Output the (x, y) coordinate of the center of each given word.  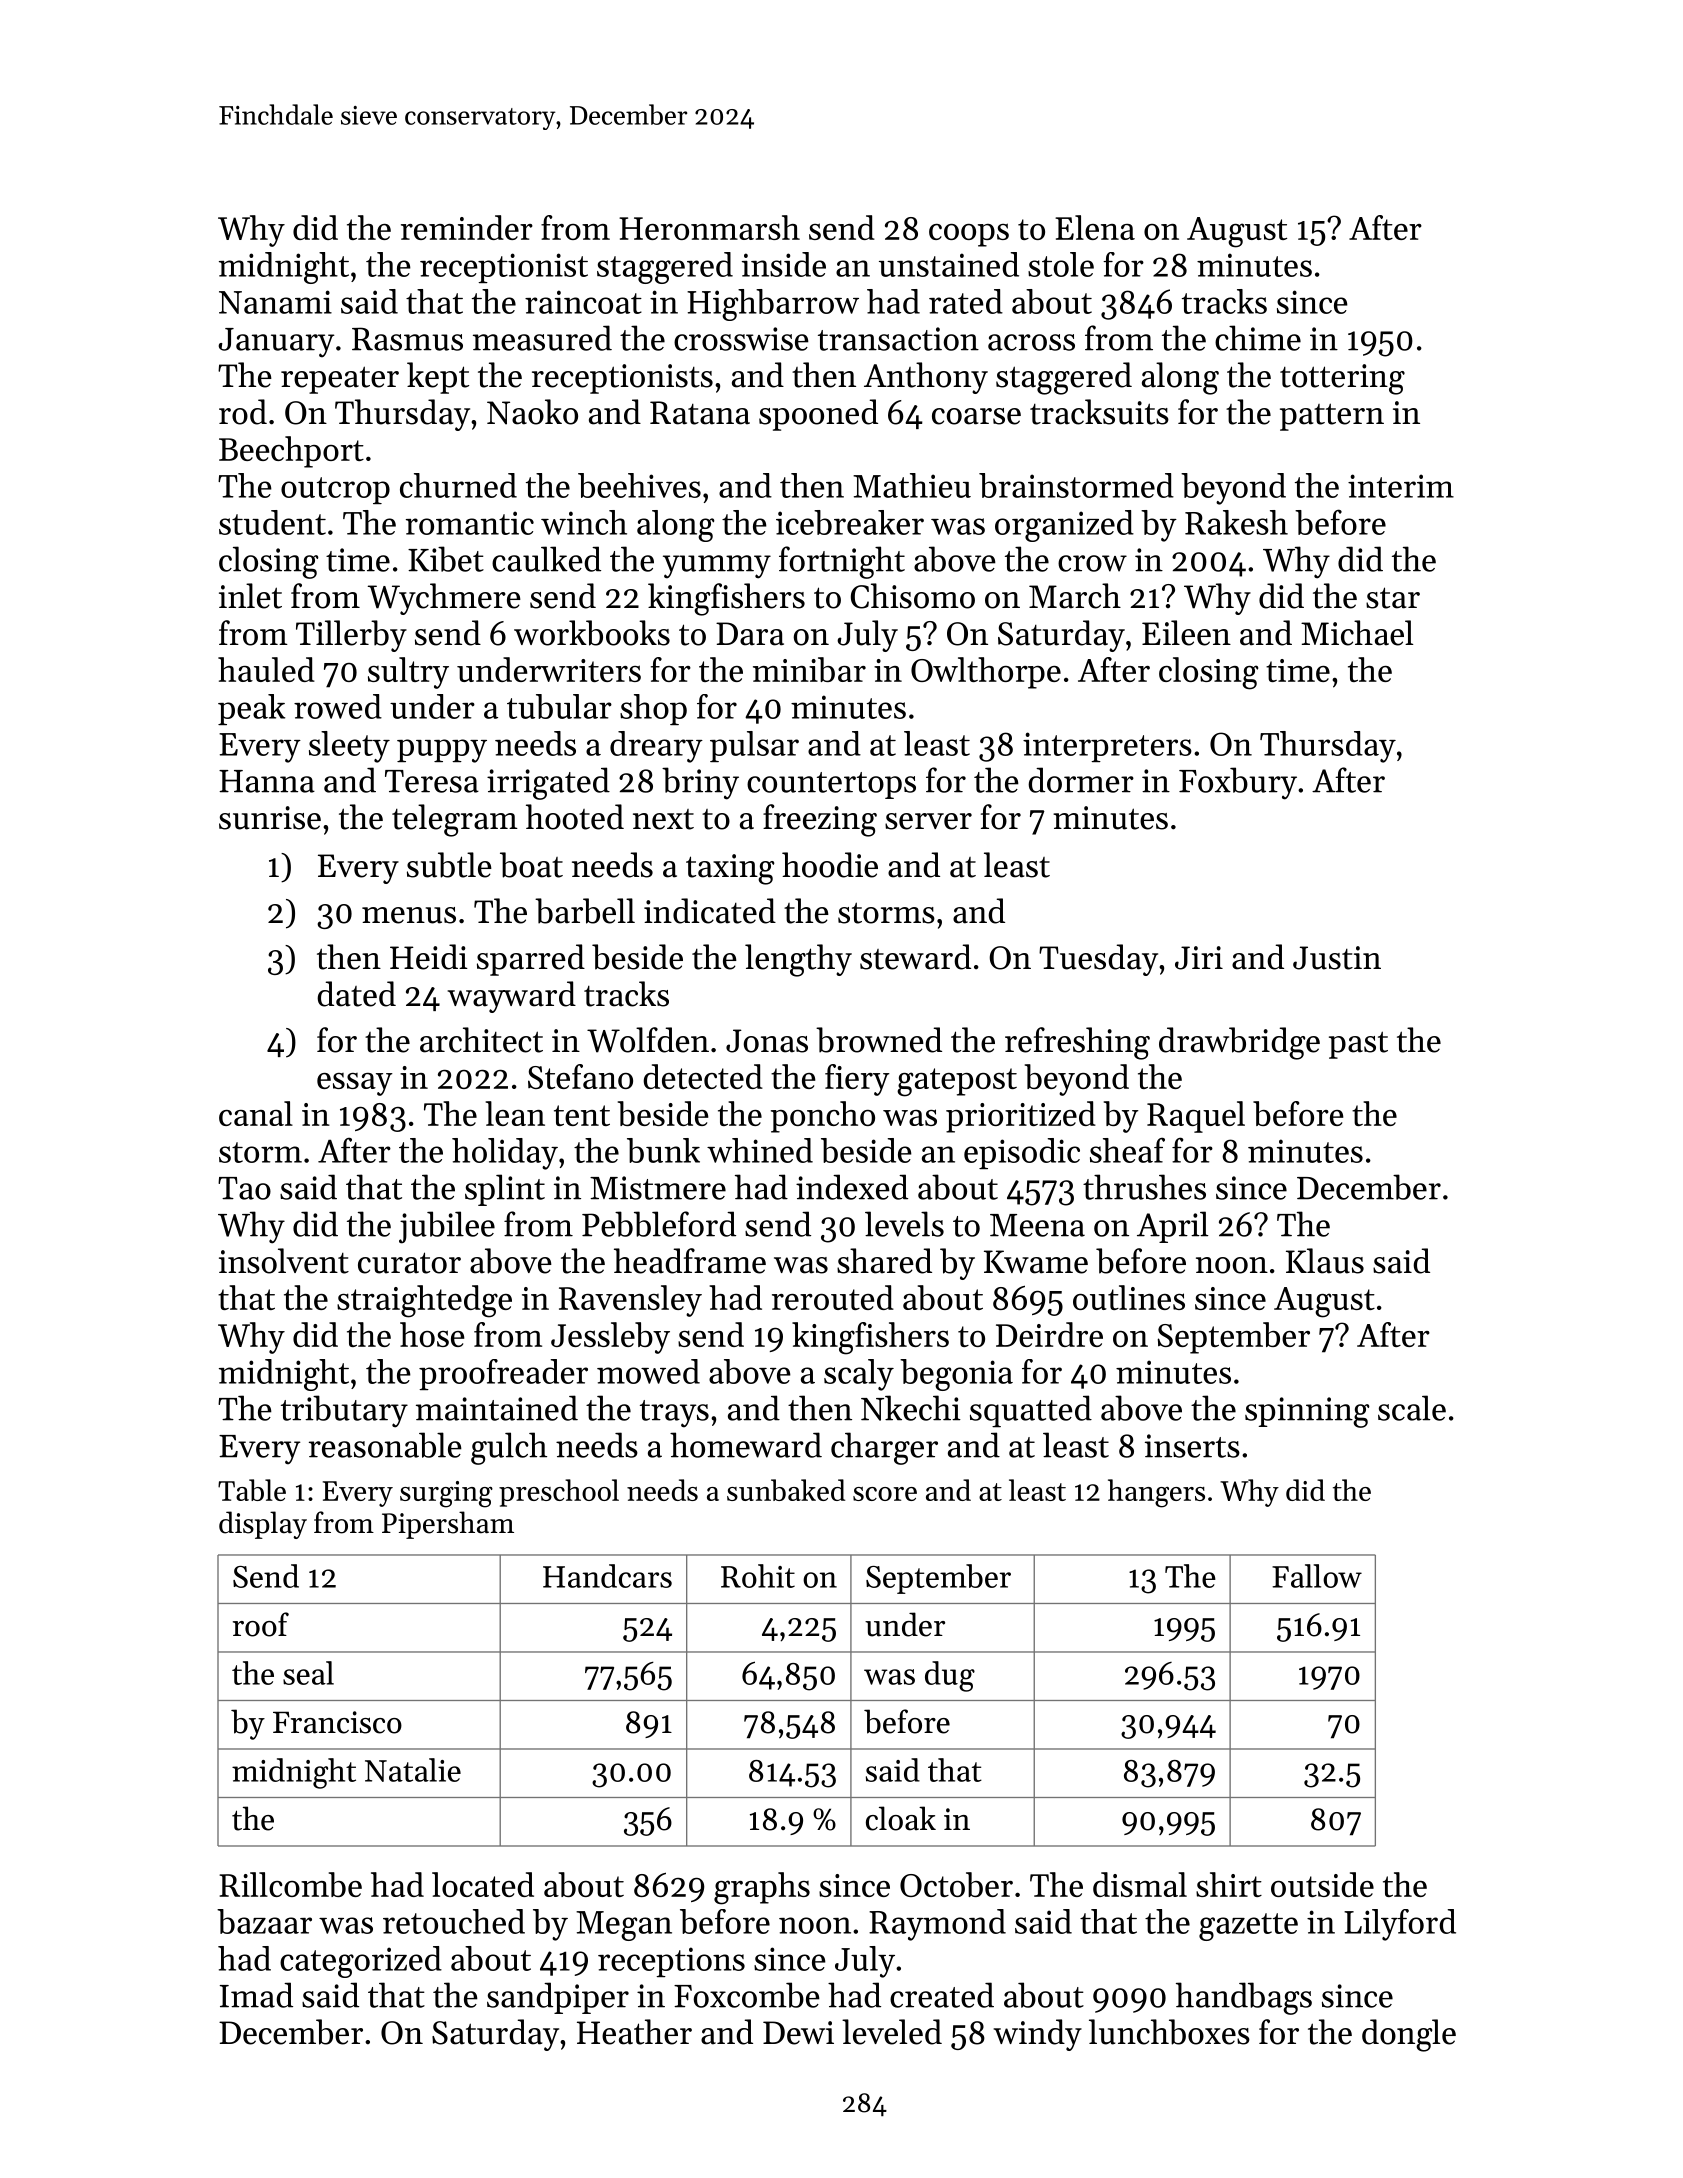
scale (1412, 1408)
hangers (1156, 1493)
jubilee (447, 1227)
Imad (256, 1995)
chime (1258, 338)
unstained (949, 264)
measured (542, 338)
